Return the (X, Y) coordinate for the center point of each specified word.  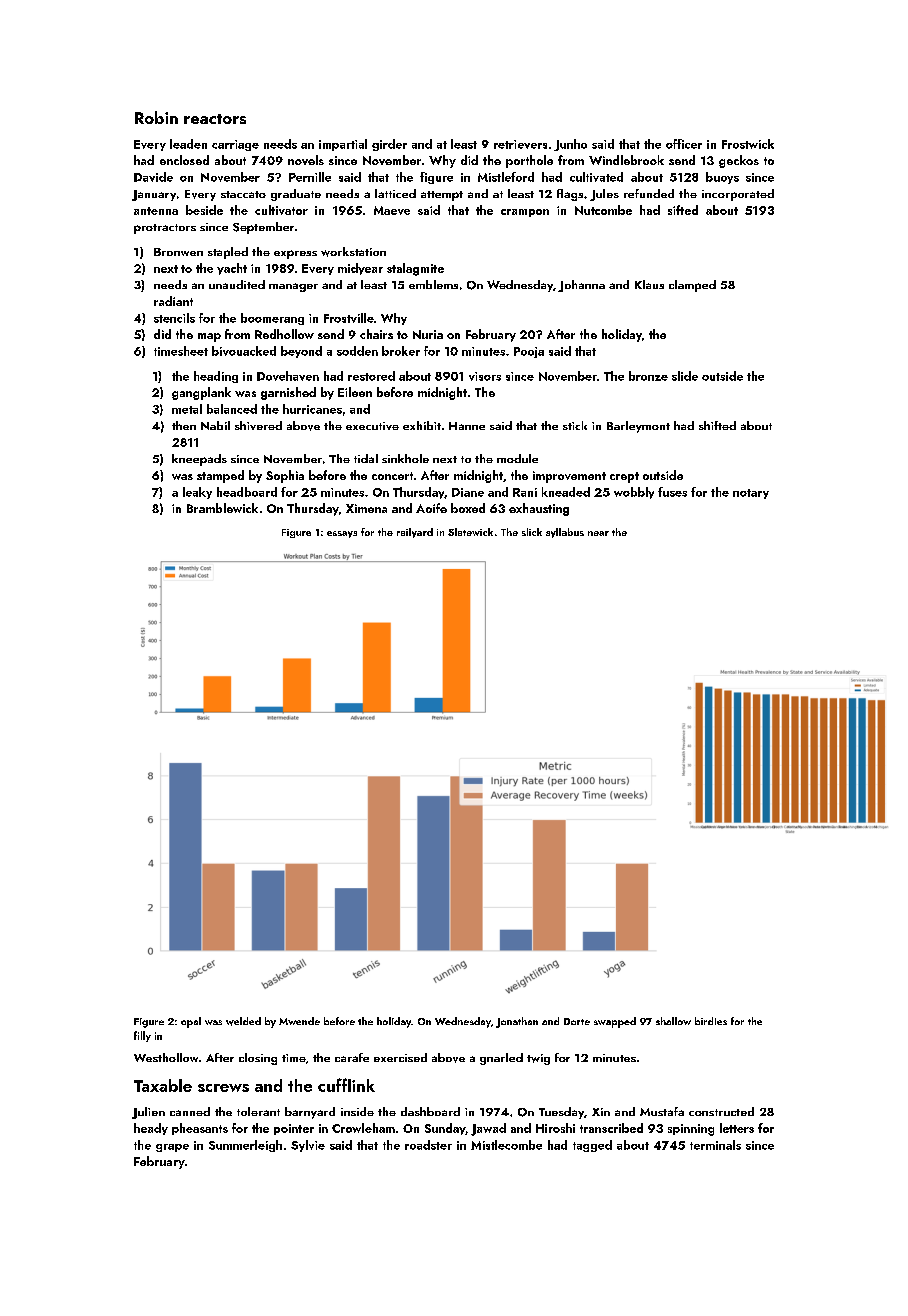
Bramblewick (222, 508)
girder (389, 145)
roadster (428, 1145)
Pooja (529, 352)
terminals (715, 1145)
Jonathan (517, 1022)
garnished (288, 393)
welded (243, 1021)
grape (172, 1148)
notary (751, 494)
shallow (673, 1021)
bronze (648, 376)
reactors (215, 119)
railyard (415, 533)
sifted (683, 210)
